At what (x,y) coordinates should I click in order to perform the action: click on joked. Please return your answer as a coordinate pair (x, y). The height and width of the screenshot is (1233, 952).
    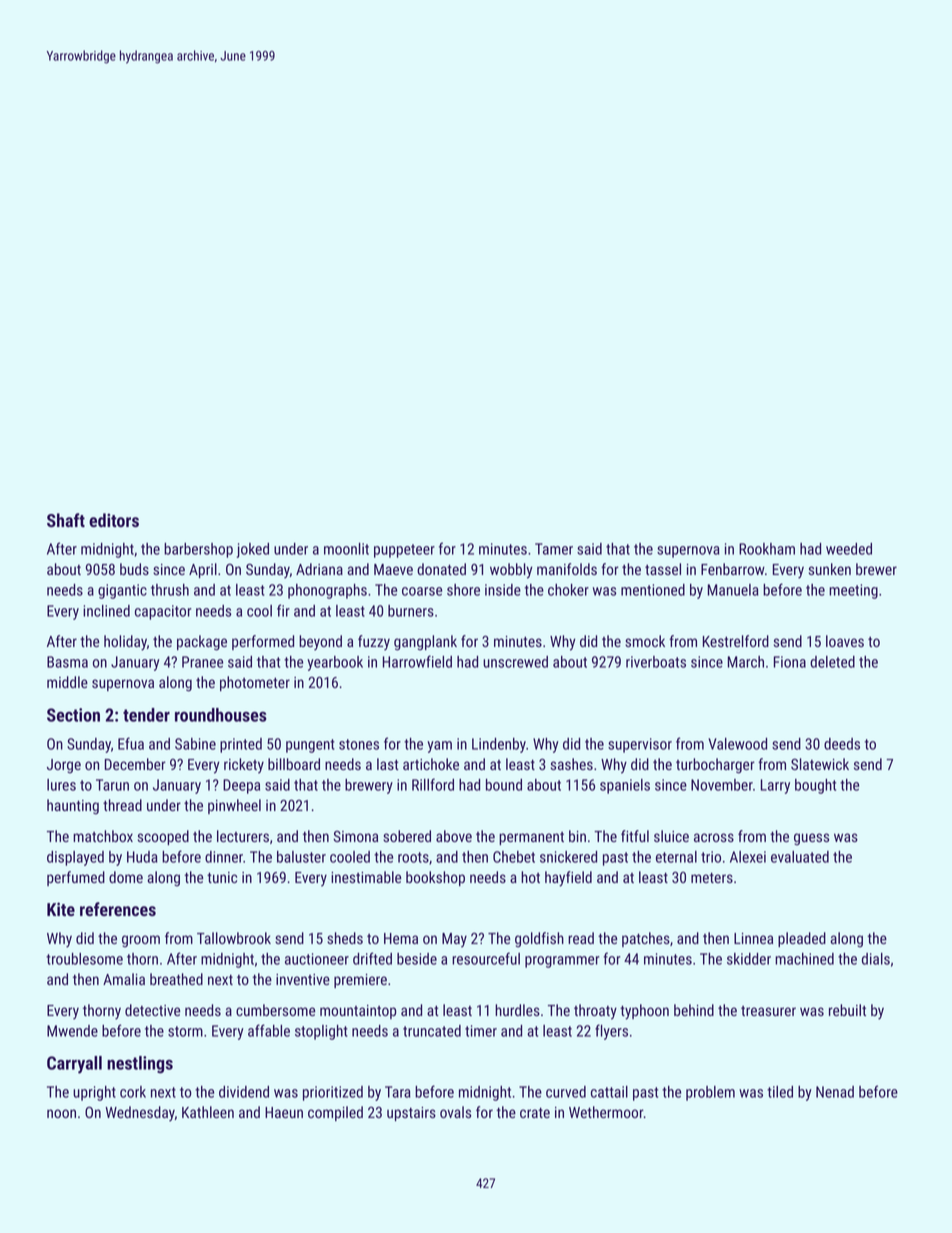
    Looking at the image, I should click on (253, 550).
